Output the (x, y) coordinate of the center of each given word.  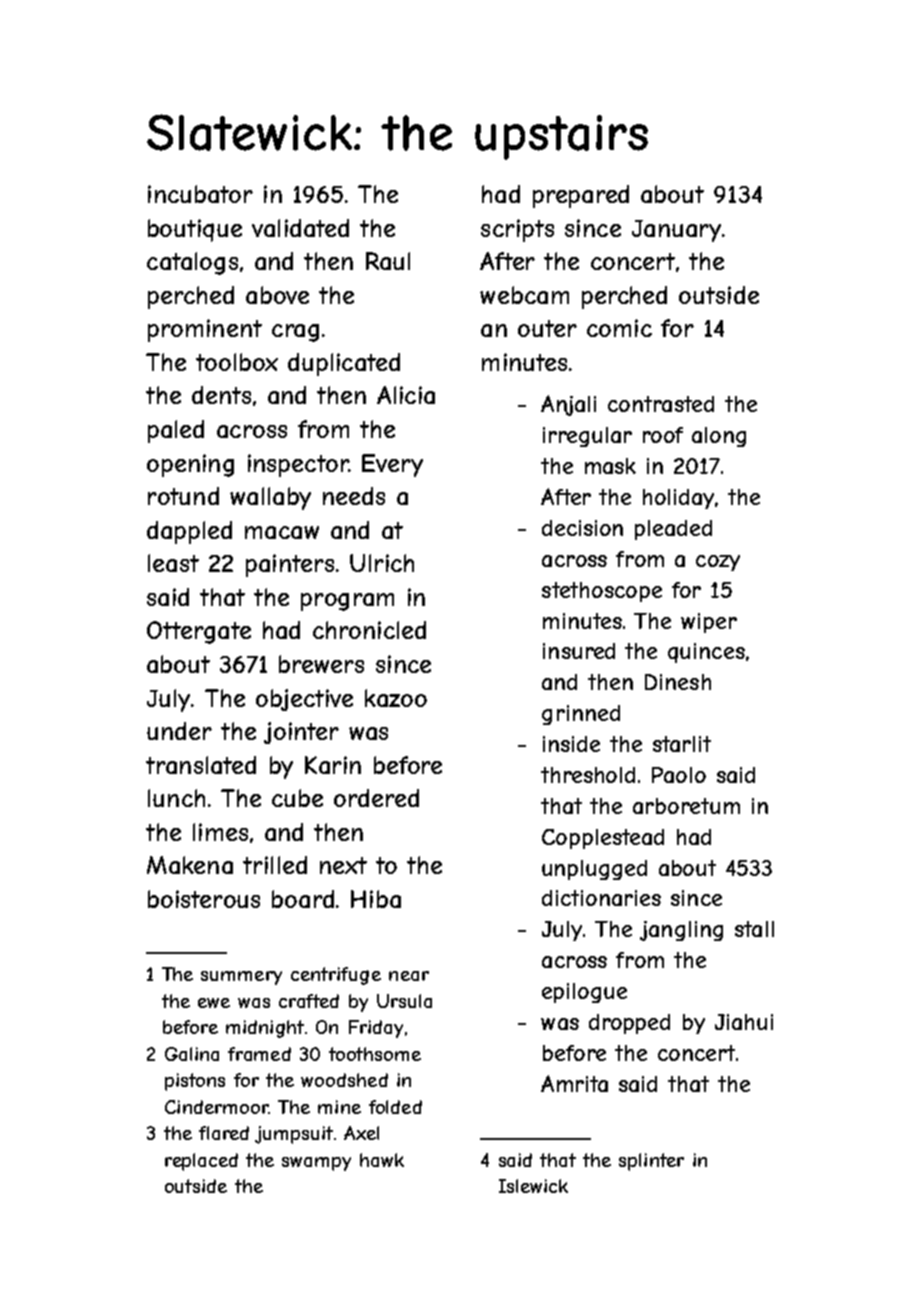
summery (241, 978)
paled (176, 431)
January (676, 231)
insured (579, 651)
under (179, 731)
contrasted (661, 404)
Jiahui (744, 1022)
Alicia (406, 395)
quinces (706, 653)
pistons (195, 1082)
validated (300, 228)
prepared (581, 196)
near (409, 976)
